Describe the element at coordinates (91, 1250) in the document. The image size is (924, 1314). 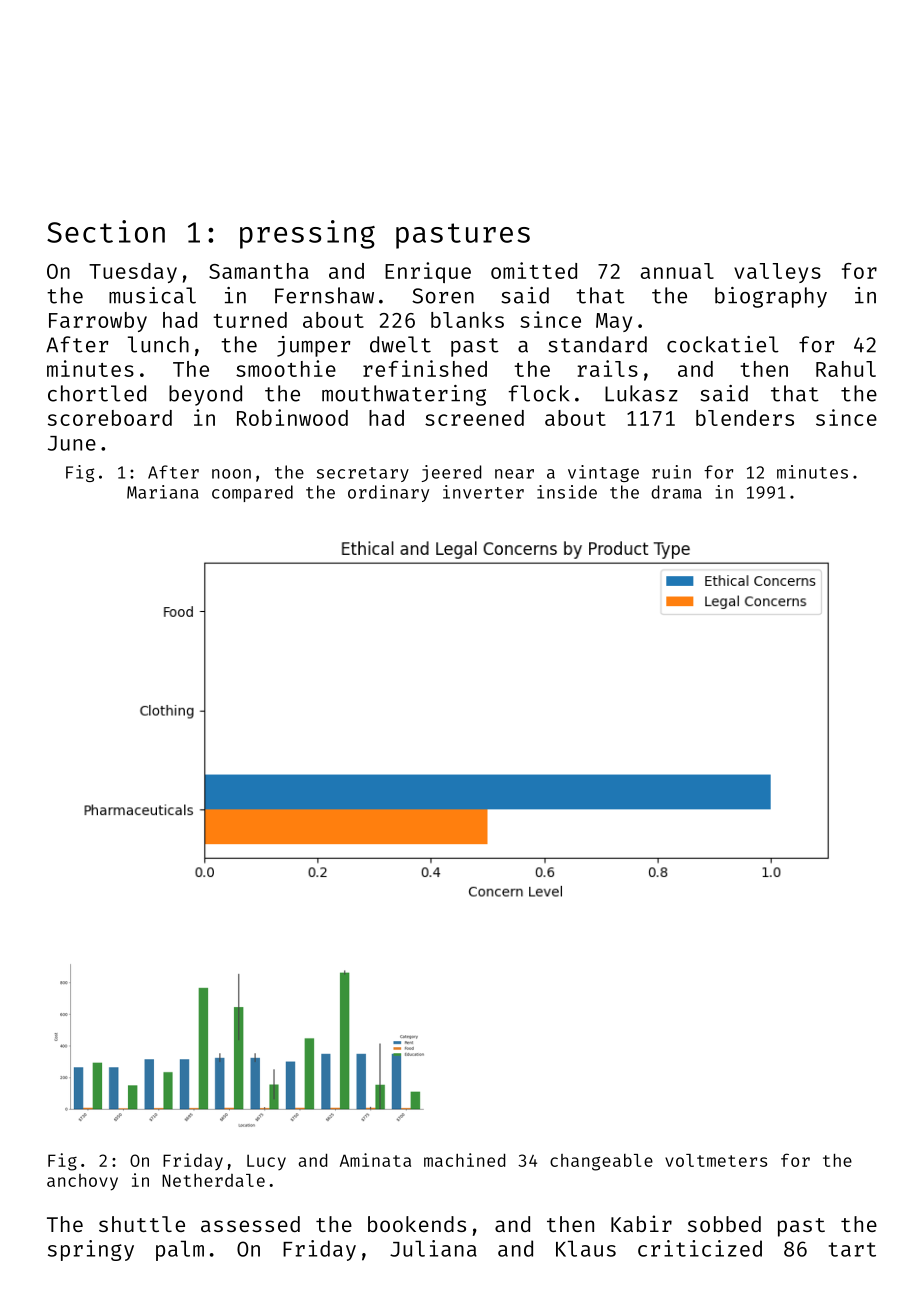
I see `springy` at that location.
